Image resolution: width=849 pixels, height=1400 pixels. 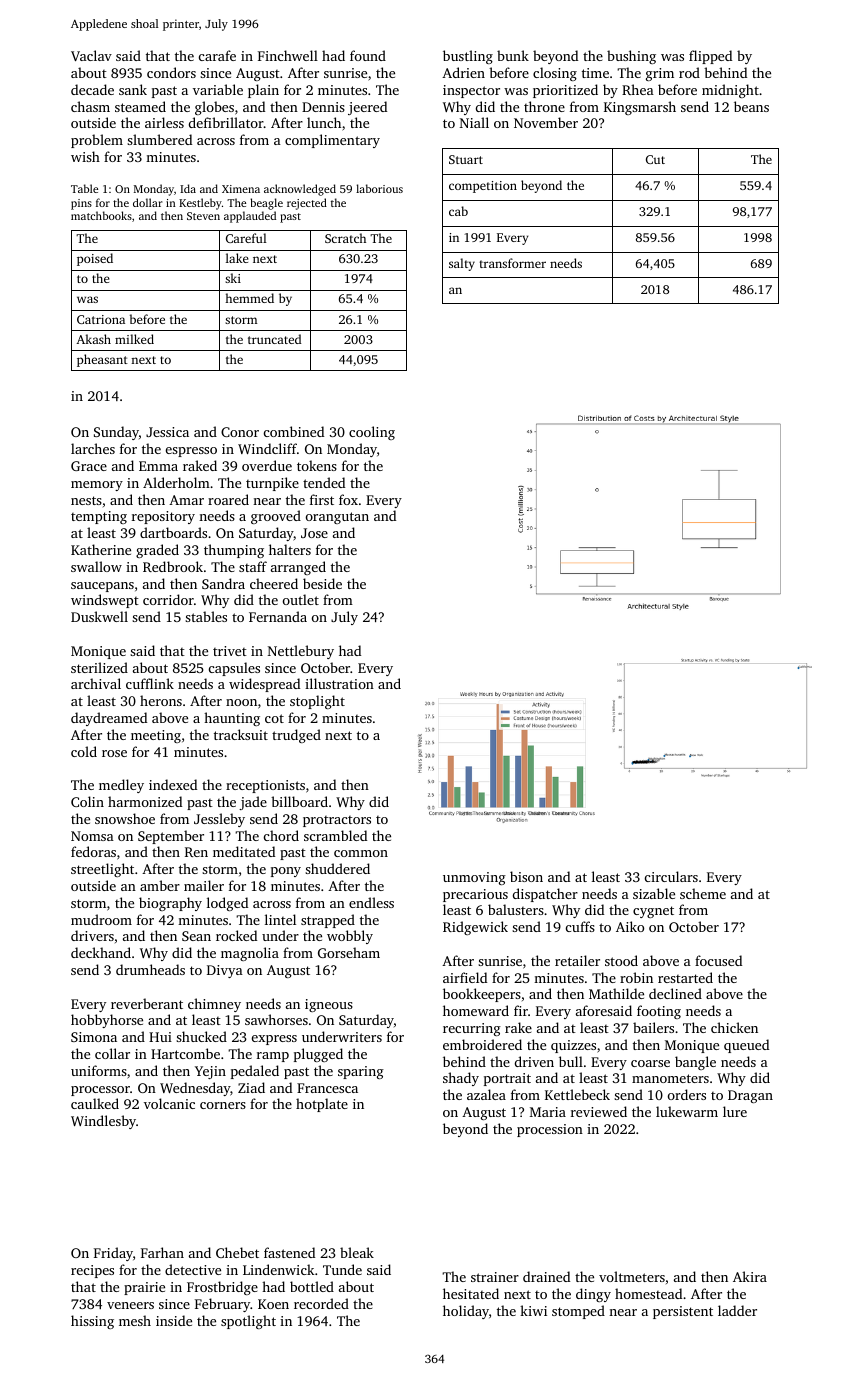 What do you see at coordinates (483, 187) in the document?
I see `competition` at bounding box center [483, 187].
